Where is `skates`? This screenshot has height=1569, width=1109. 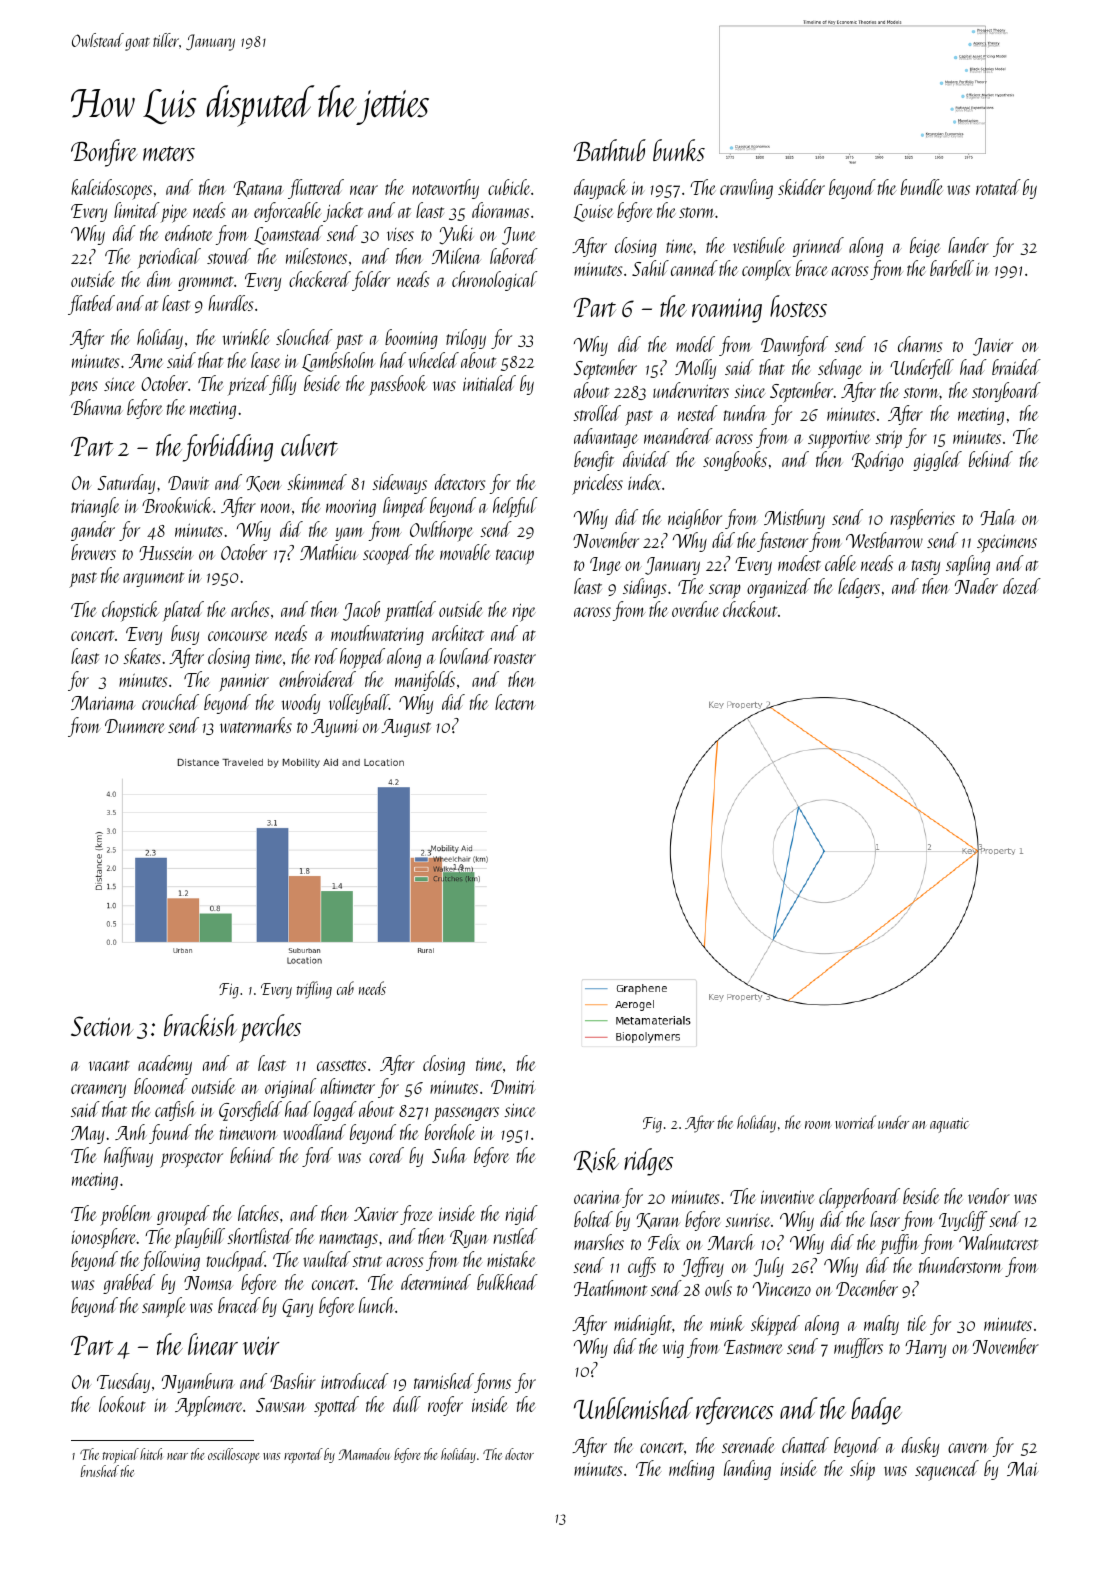 skates is located at coordinates (142, 656).
